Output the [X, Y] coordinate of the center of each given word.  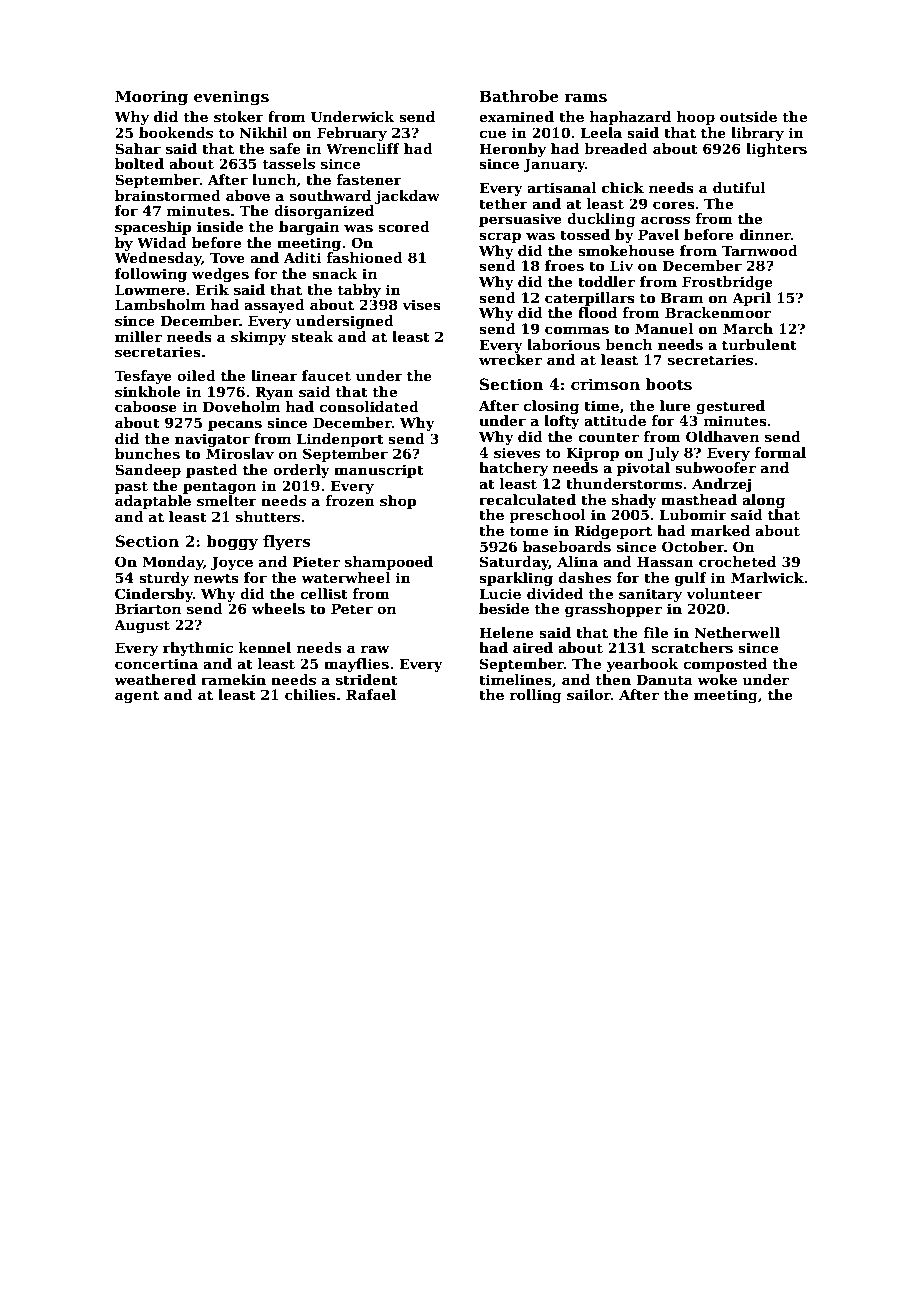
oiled [196, 375]
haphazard [630, 118]
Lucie [500, 593]
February [352, 134]
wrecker [510, 359]
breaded [616, 148]
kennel [265, 647]
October [693, 546]
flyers [287, 543]
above [248, 195]
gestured [730, 407]
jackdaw [407, 197]
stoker [239, 116]
